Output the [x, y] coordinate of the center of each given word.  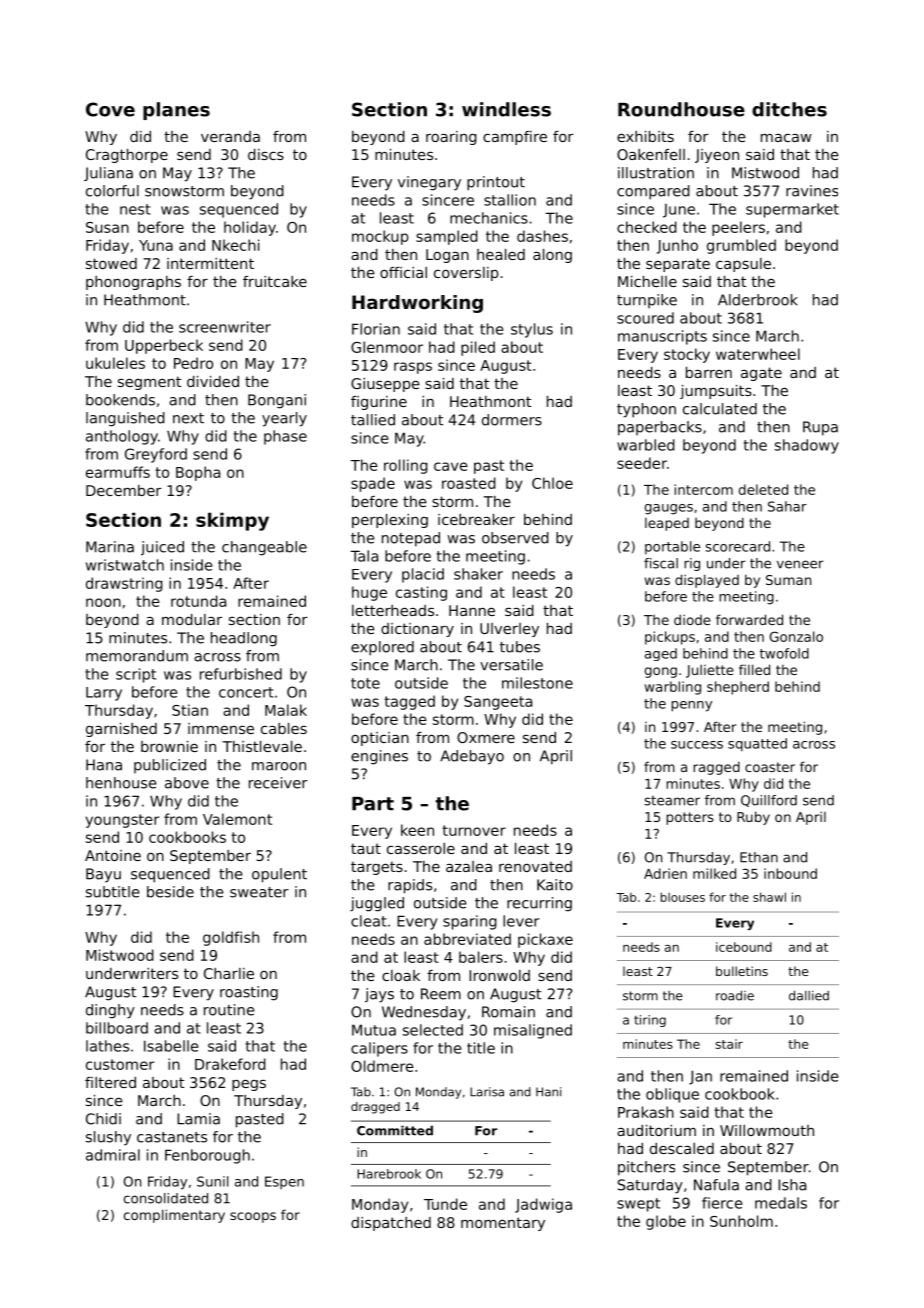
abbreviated [467, 939]
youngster [123, 821]
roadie [735, 995]
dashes [542, 236]
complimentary [174, 1216]
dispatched [391, 1224]
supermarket [792, 210]
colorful [112, 191]
